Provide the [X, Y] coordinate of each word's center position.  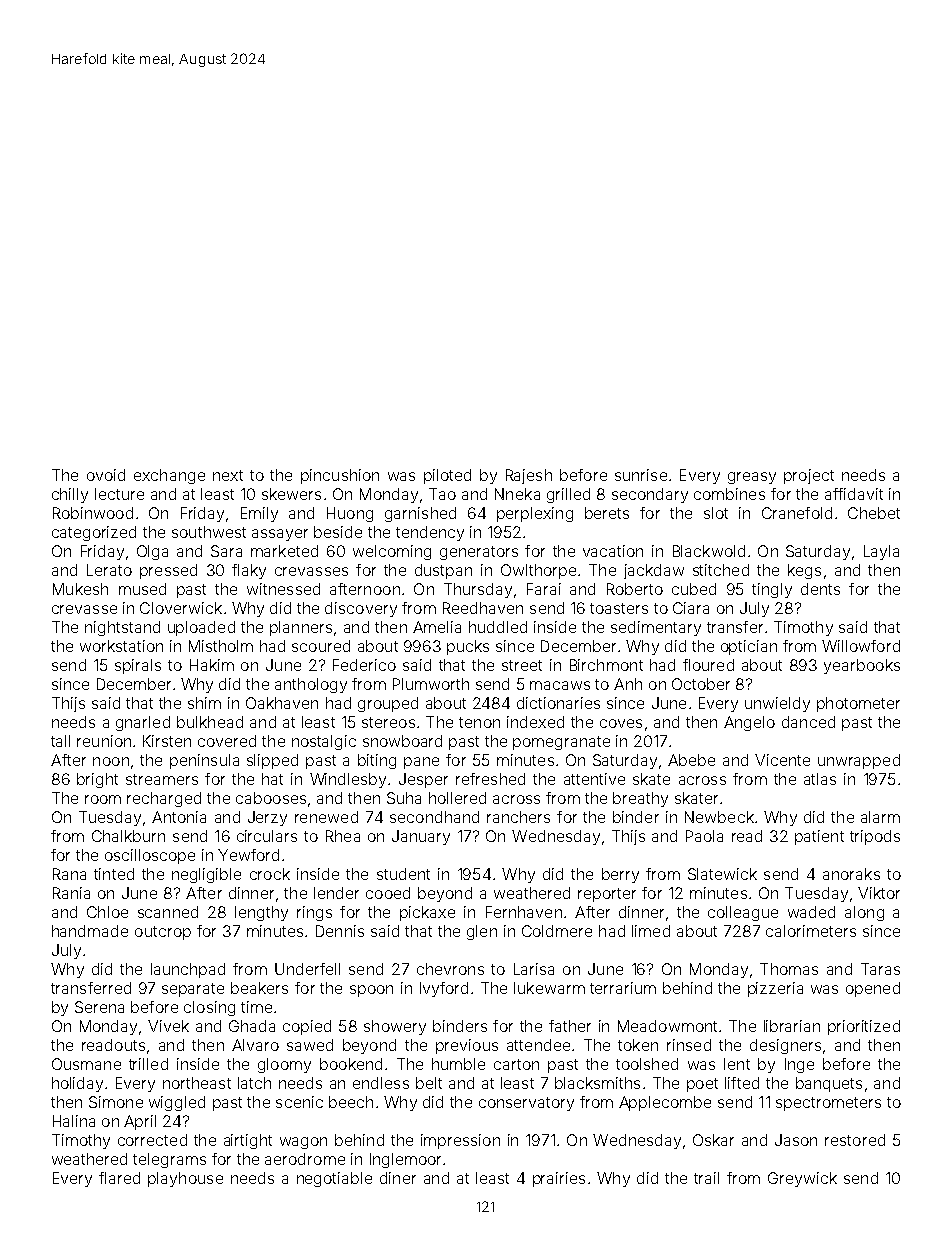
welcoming [392, 552]
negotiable [334, 1179]
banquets [829, 1084]
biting [377, 761]
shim [204, 703]
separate [193, 990]
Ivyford [444, 989]
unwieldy [777, 704]
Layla [881, 552]
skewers [291, 494]
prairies [559, 1179]
